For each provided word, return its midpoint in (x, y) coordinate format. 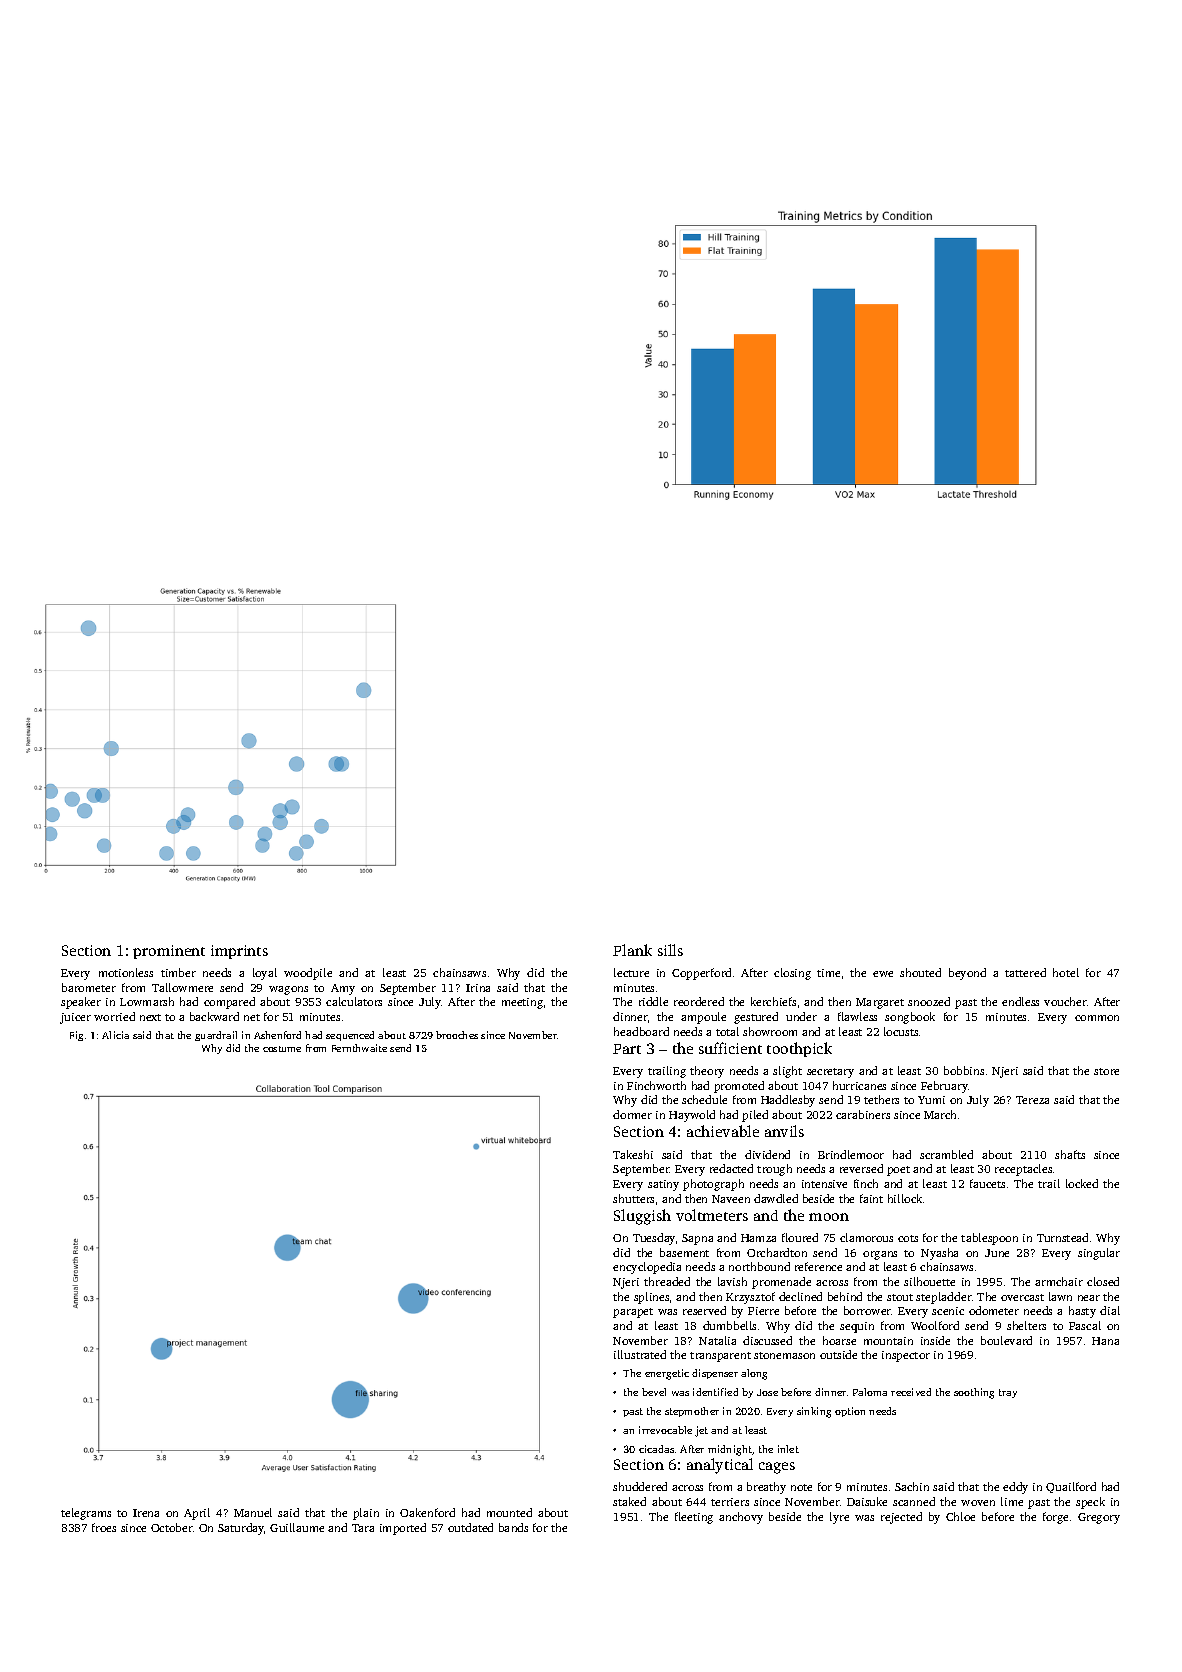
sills (670, 950)
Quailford (1071, 1487)
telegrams (86, 1514)
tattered (1025, 972)
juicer (75, 1018)
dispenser (715, 1374)
